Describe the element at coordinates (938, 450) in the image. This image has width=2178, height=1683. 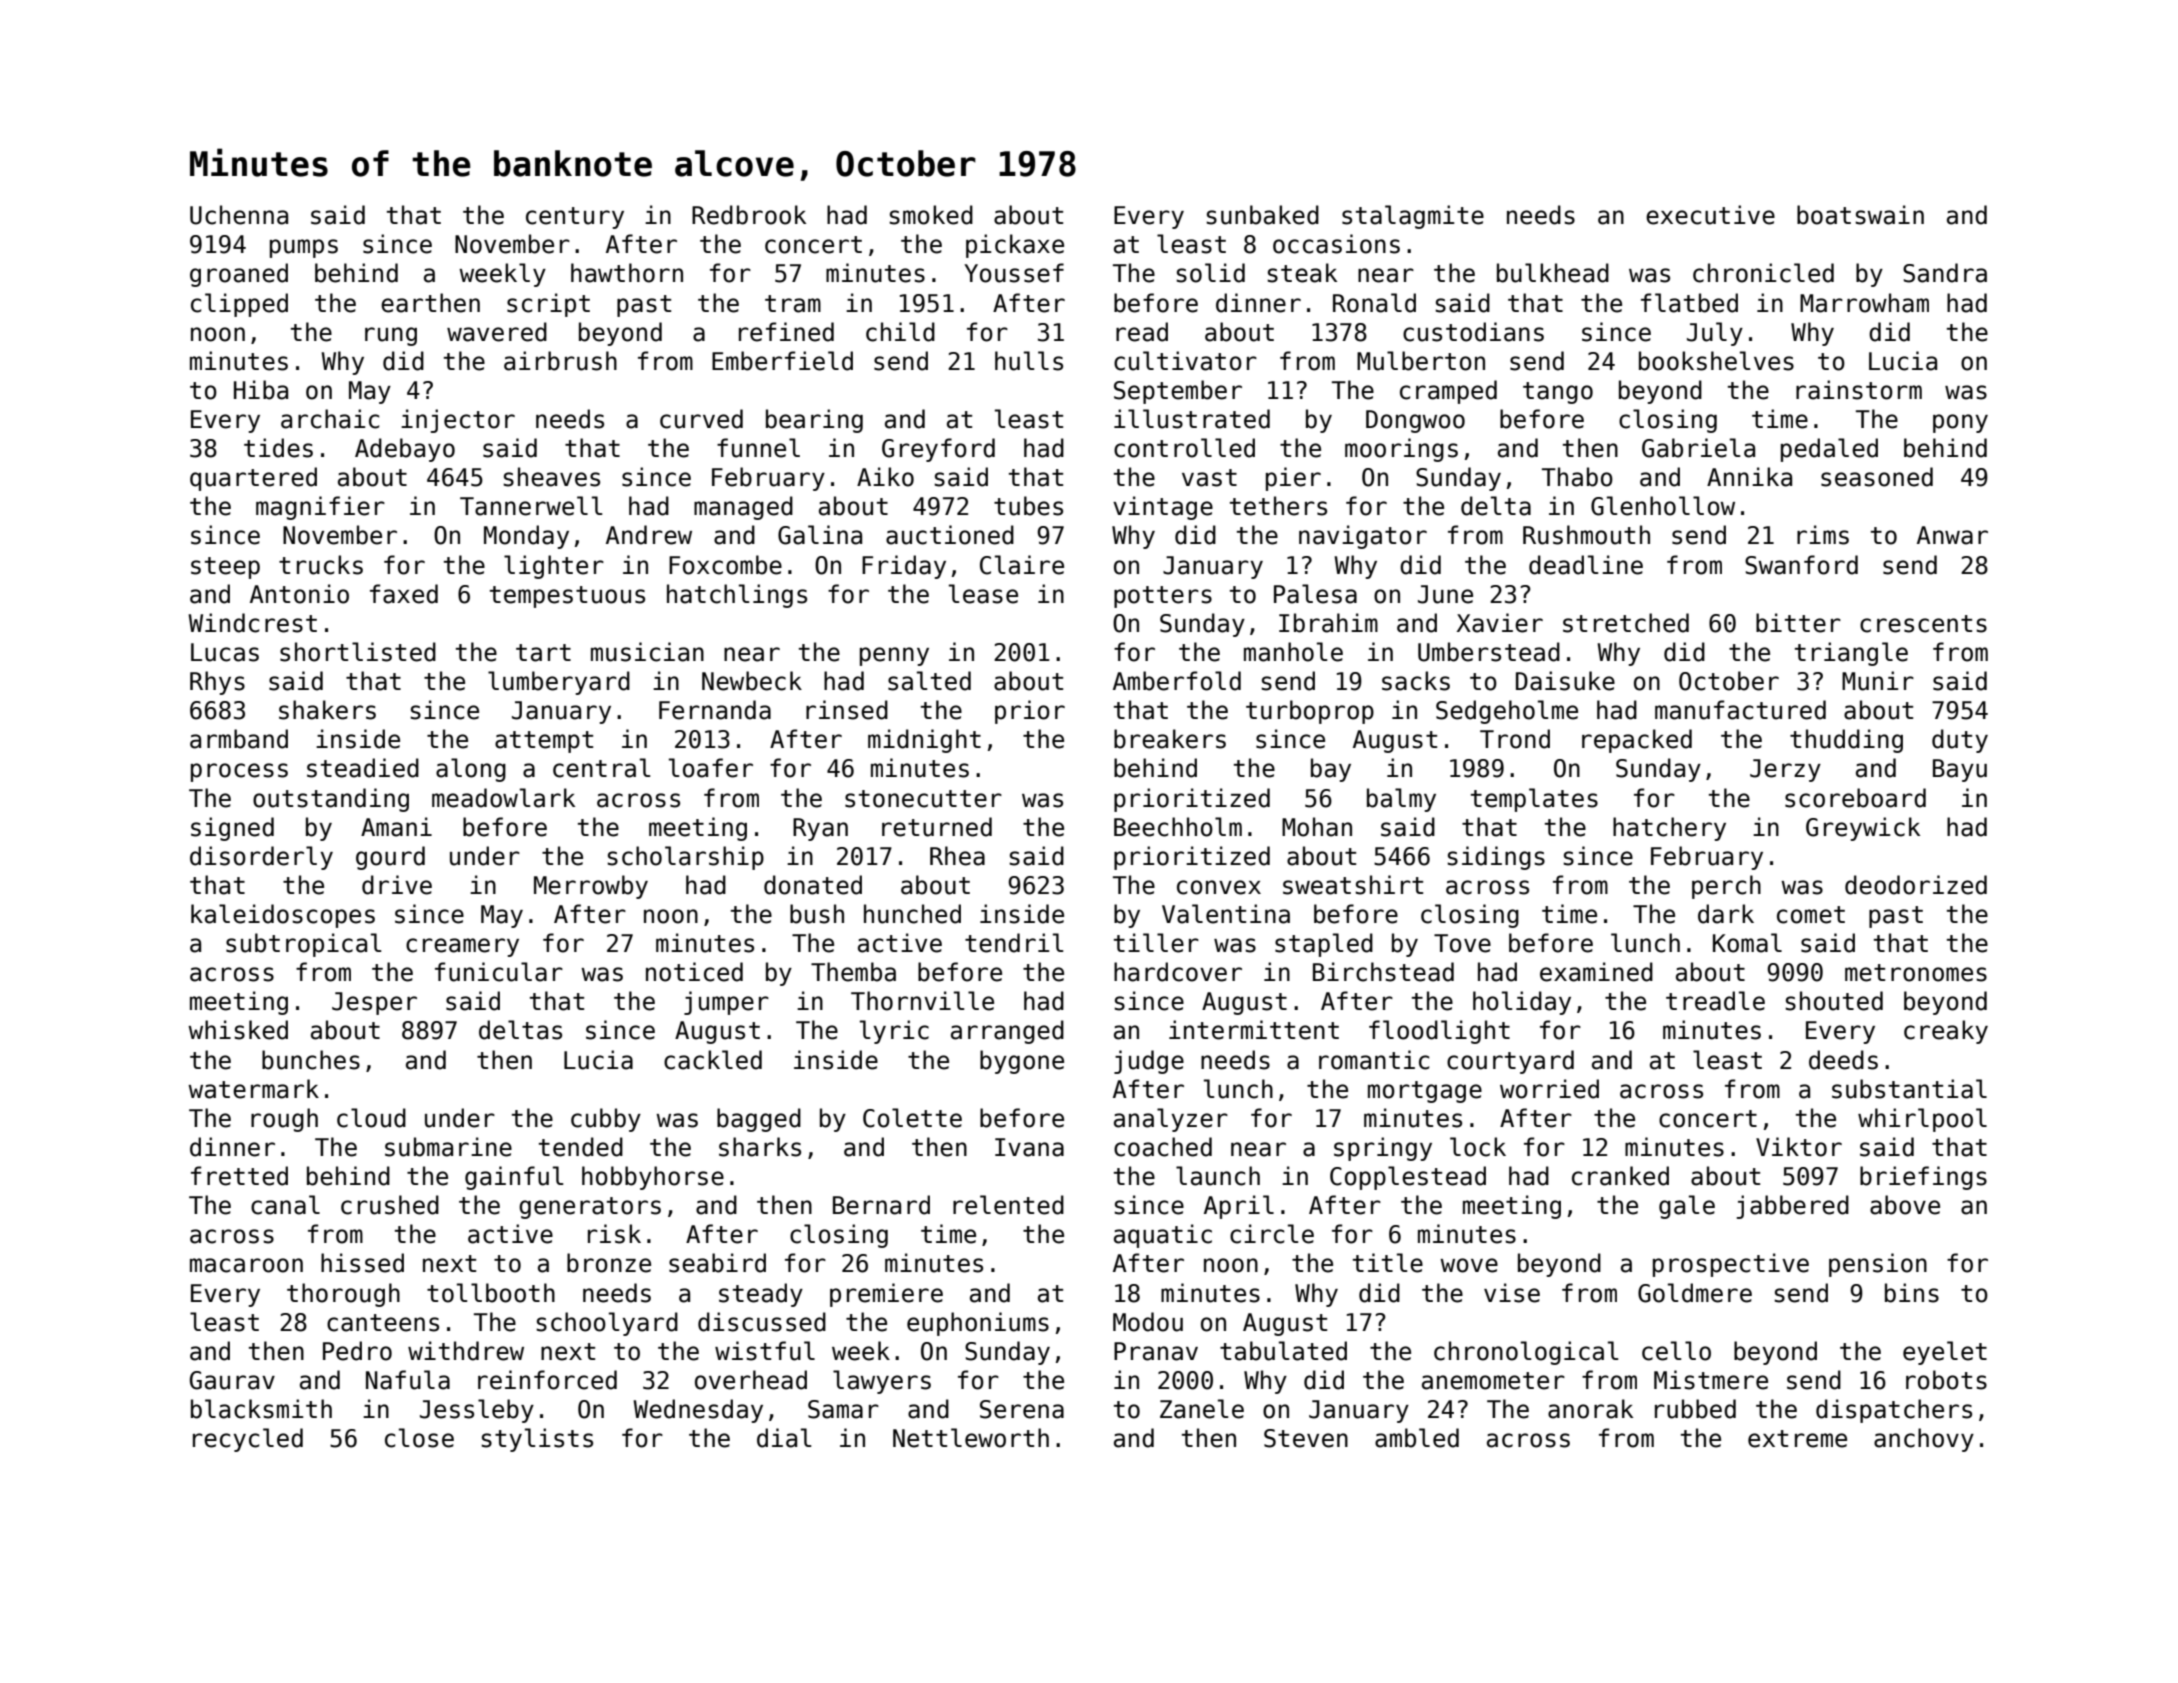
I see `Greyford` at that location.
